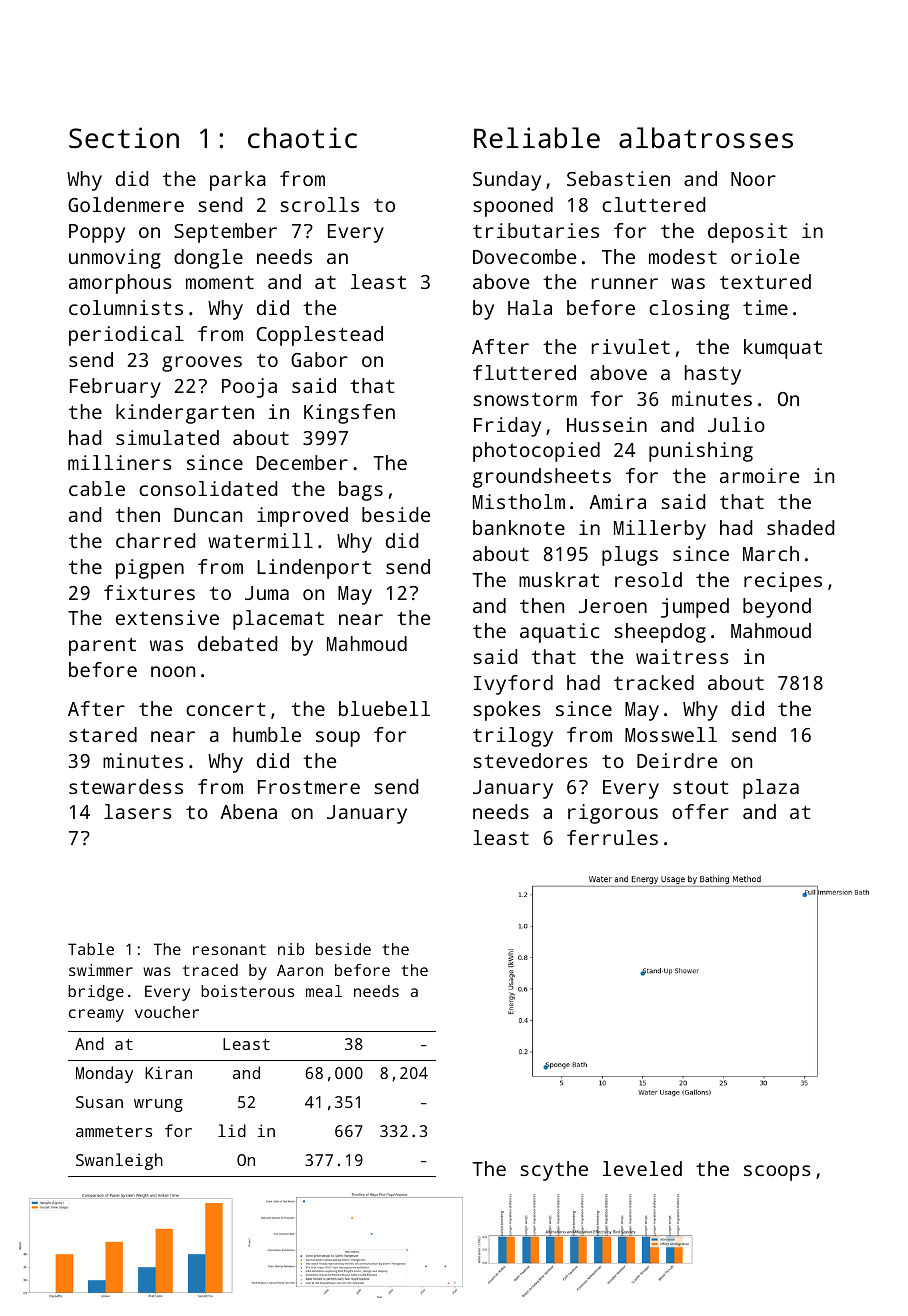 This screenshot has width=908, height=1316. What do you see at coordinates (519, 501) in the screenshot?
I see `Mistholm` at bounding box center [519, 501].
